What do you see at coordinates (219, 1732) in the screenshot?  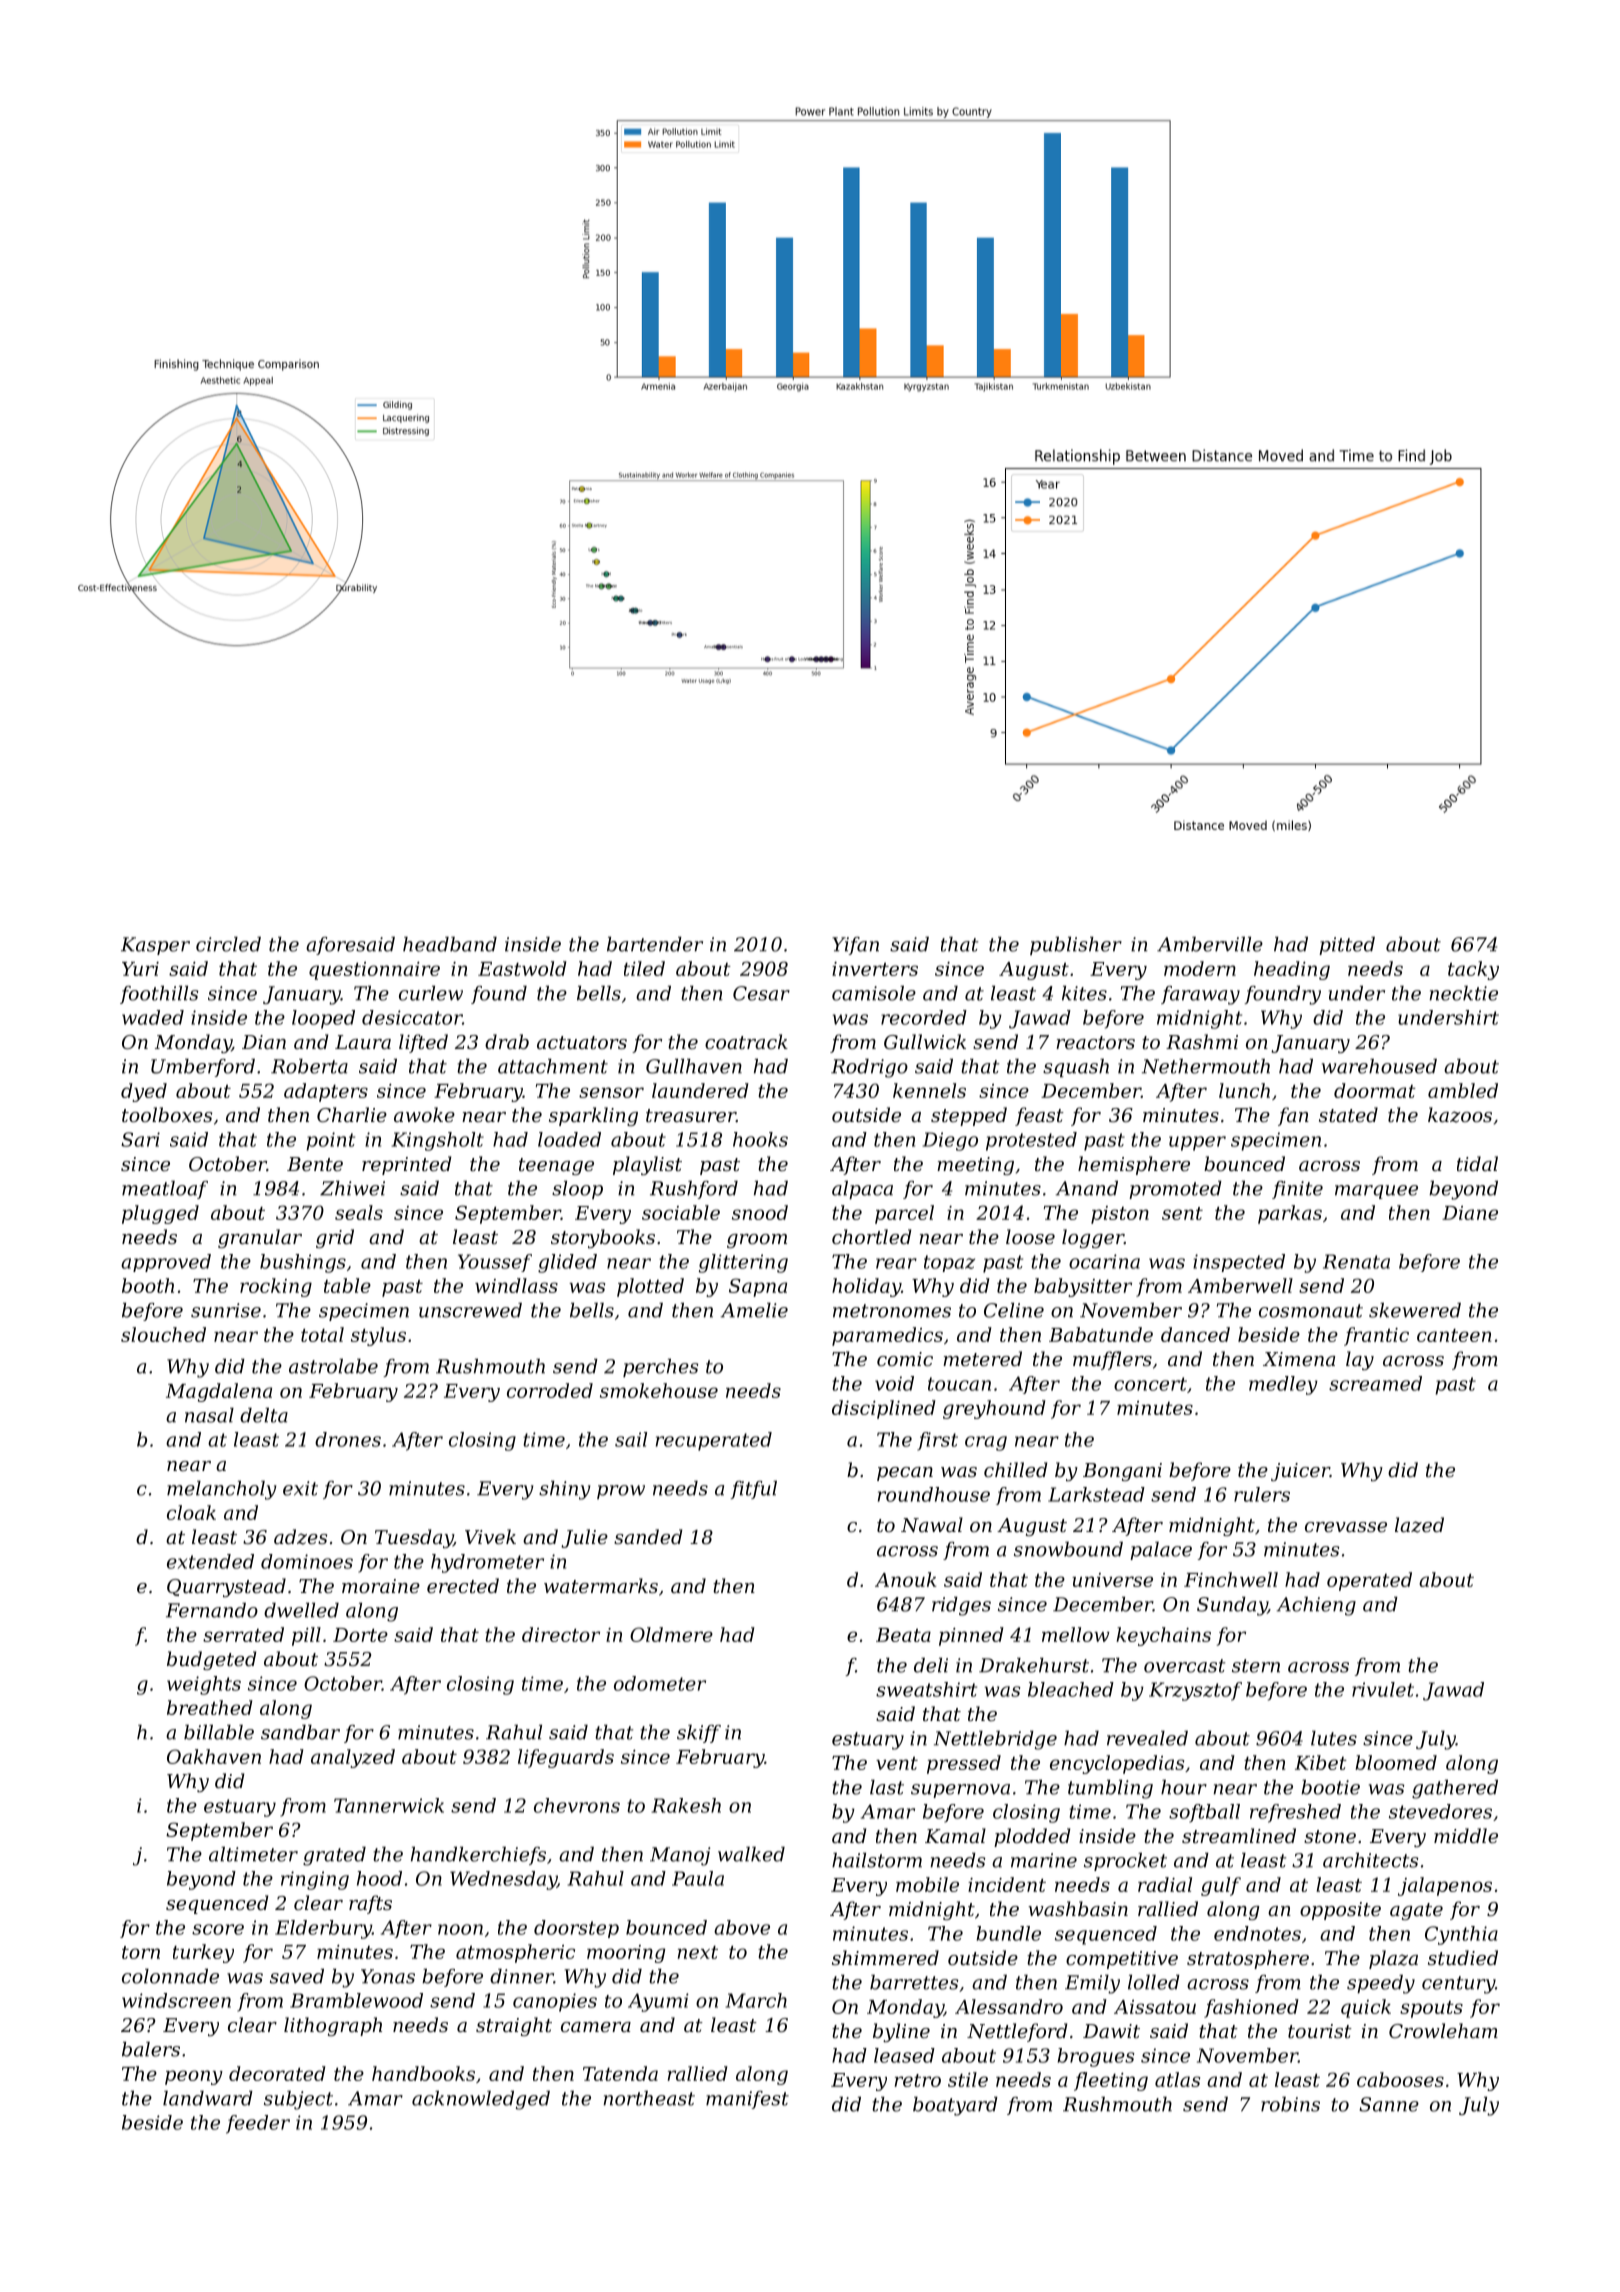 I see `billable` at bounding box center [219, 1732].
